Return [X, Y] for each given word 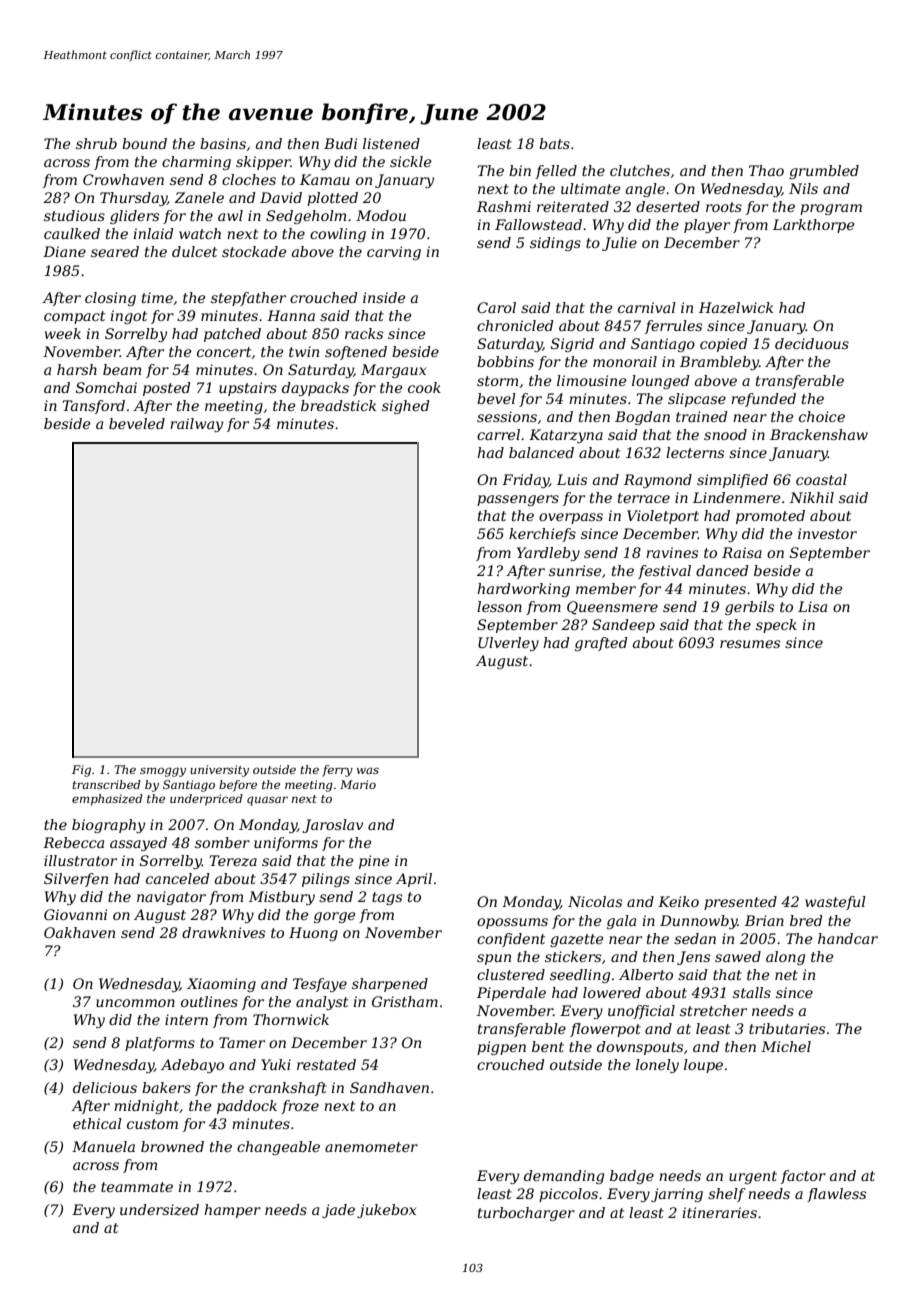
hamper [232, 1211]
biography [108, 826]
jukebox [386, 1211]
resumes [750, 644]
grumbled [824, 172]
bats [554, 143]
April [414, 880]
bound [144, 143]
